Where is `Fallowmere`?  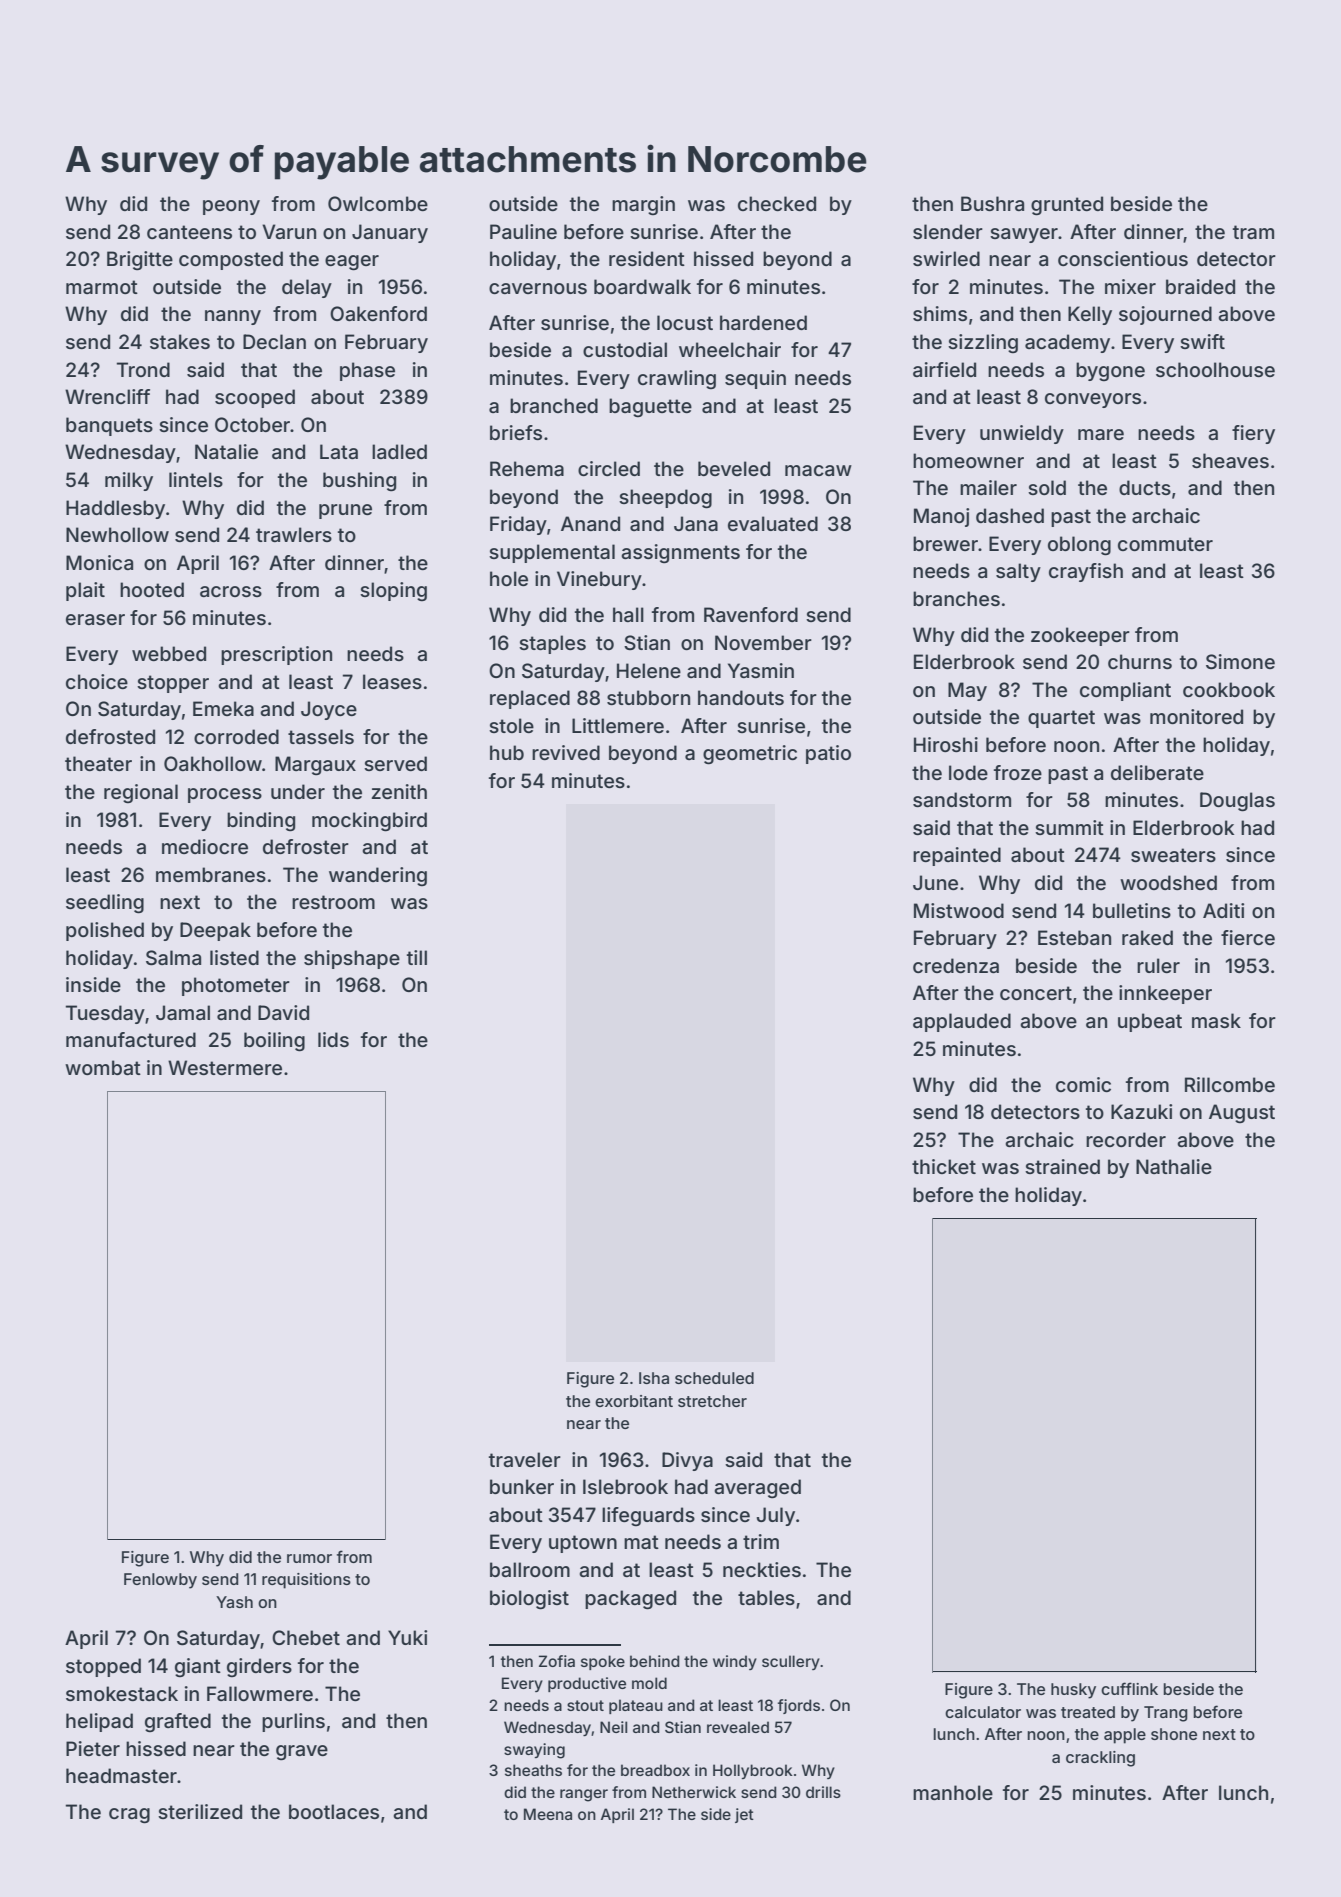
Fallowmere is located at coordinates (260, 1693).
